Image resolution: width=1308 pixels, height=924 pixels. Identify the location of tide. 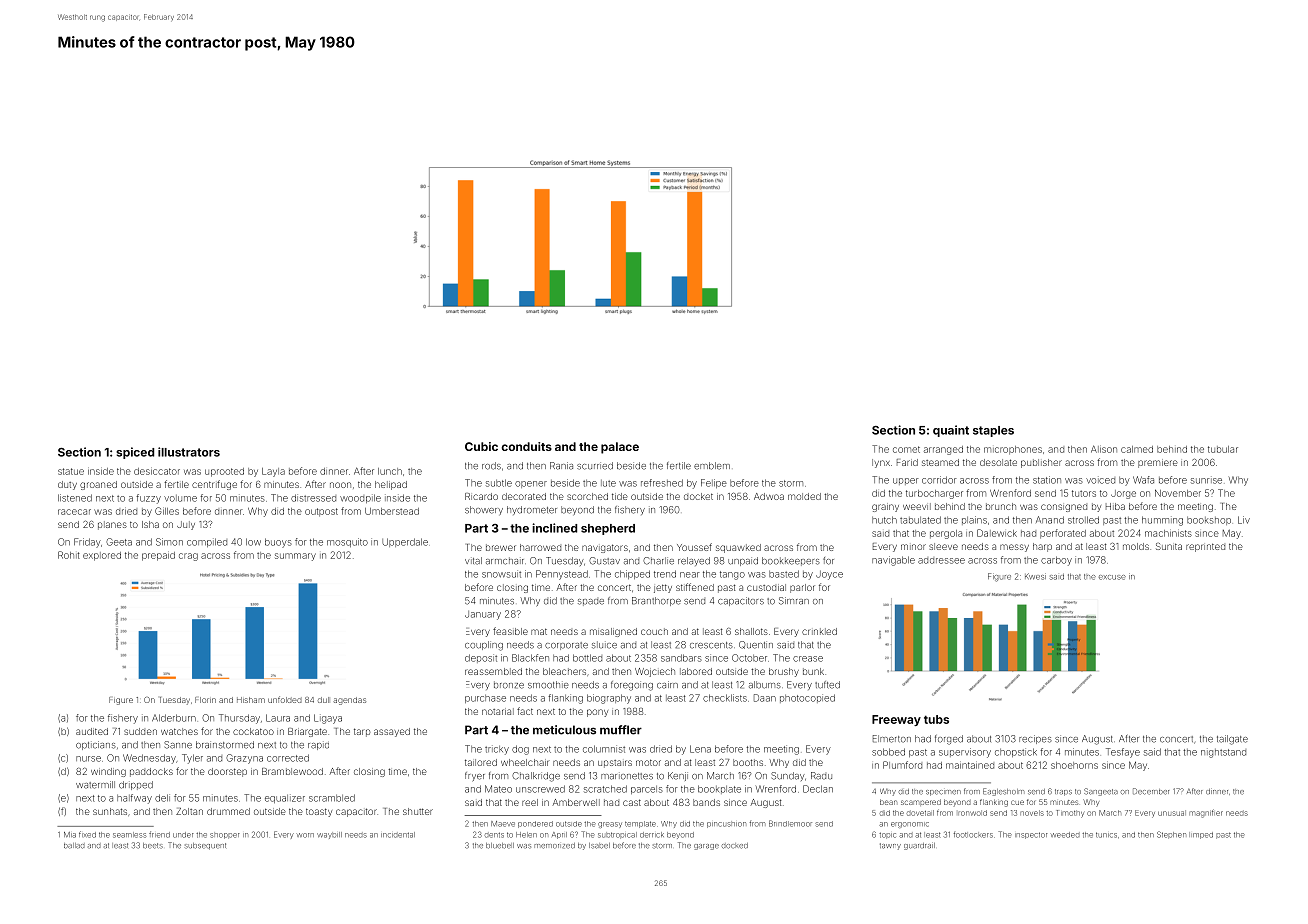
(620, 496).
